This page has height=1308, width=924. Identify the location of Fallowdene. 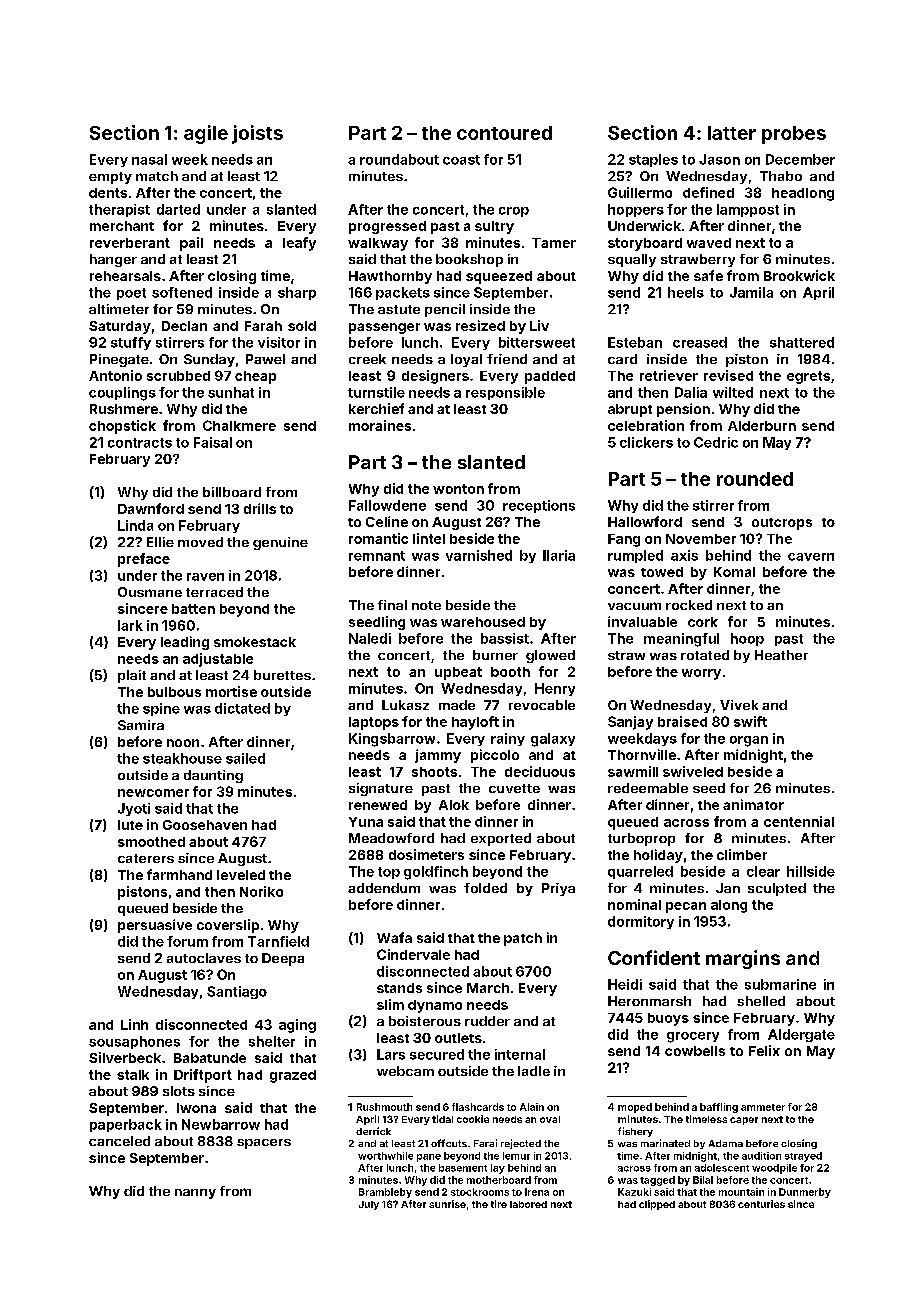
(387, 505).
